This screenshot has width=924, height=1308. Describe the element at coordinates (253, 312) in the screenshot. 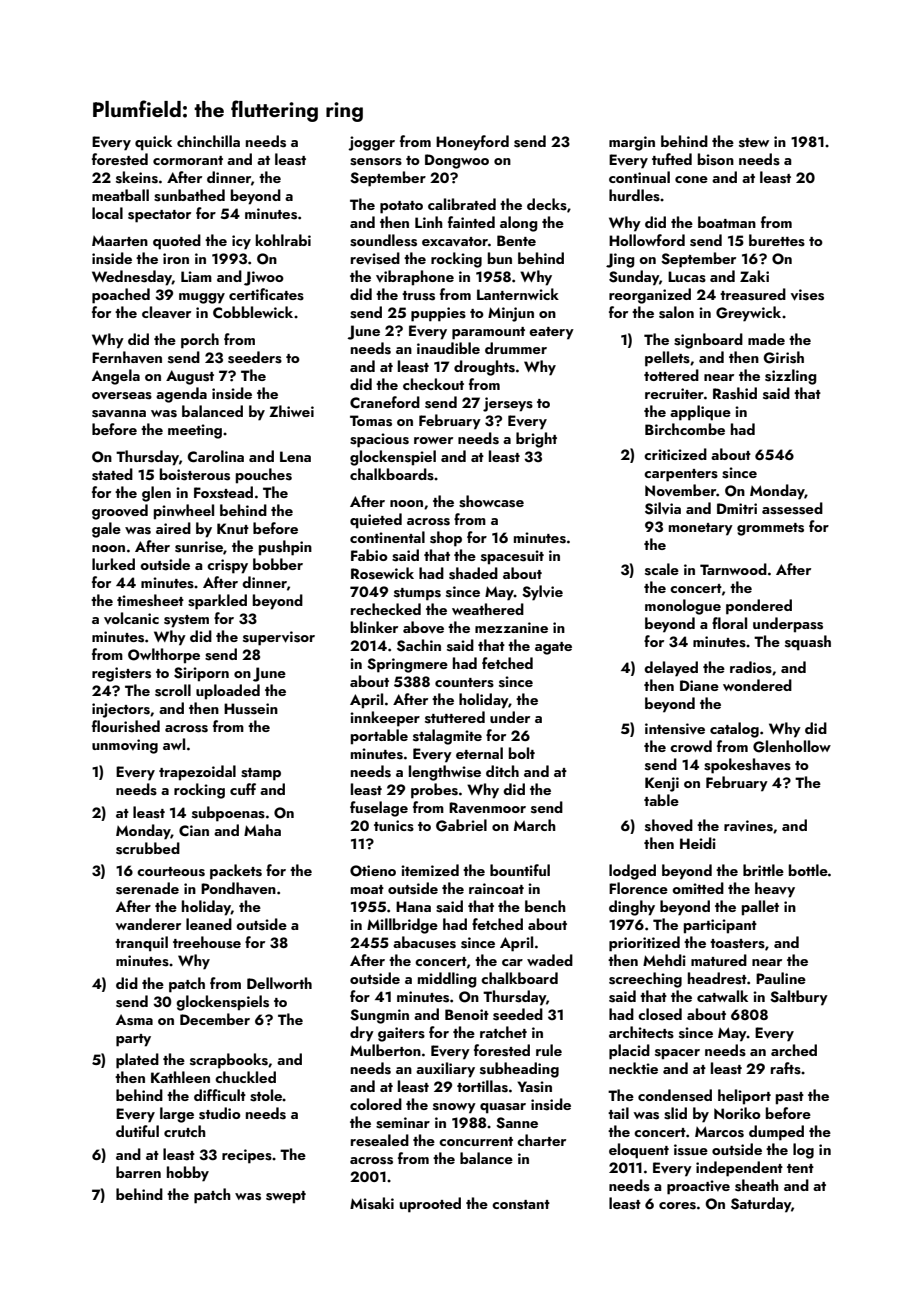

I see `Cobblewick` at that location.
